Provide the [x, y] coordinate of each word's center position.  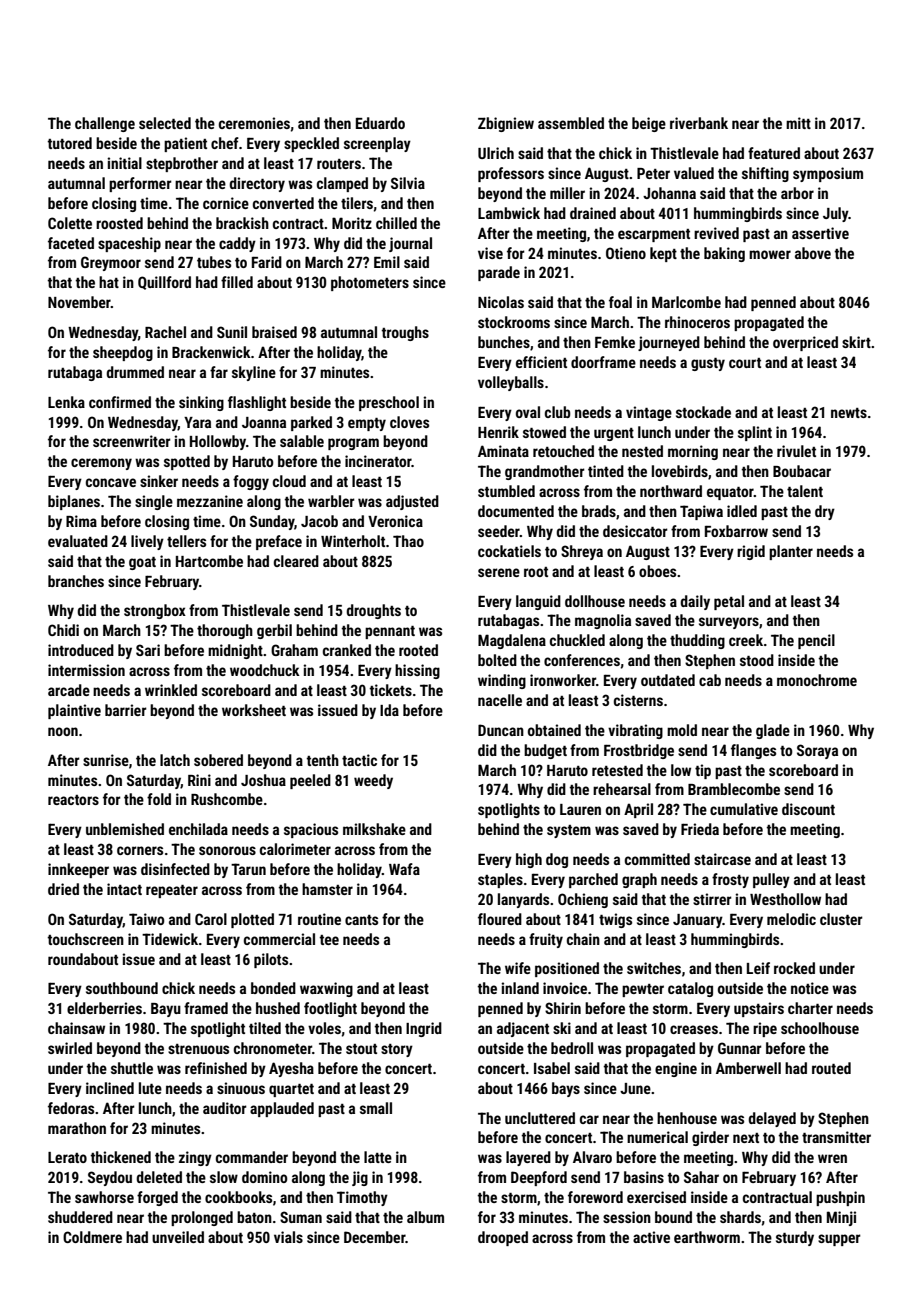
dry [825, 512]
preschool [389, 403]
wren [832, 1158]
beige [649, 124]
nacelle [500, 700]
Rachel [165, 332]
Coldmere [92, 1237]
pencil [816, 641]
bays [566, 1089]
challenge [105, 124]
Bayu [166, 1010]
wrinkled [171, 690]
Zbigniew [506, 124]
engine [676, 1069]
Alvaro [592, 1157]
